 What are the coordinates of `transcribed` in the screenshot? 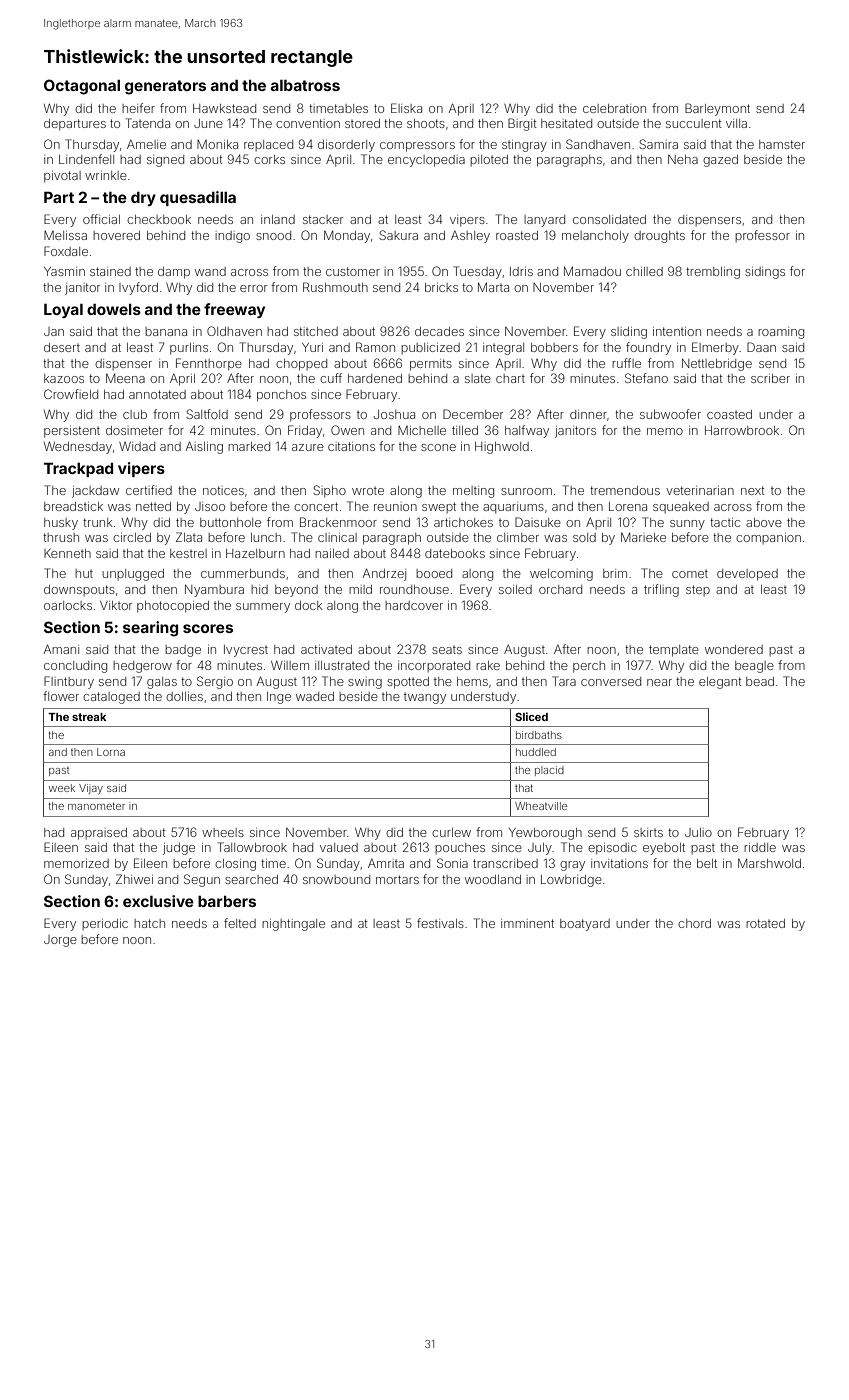 It's located at (505, 863).
